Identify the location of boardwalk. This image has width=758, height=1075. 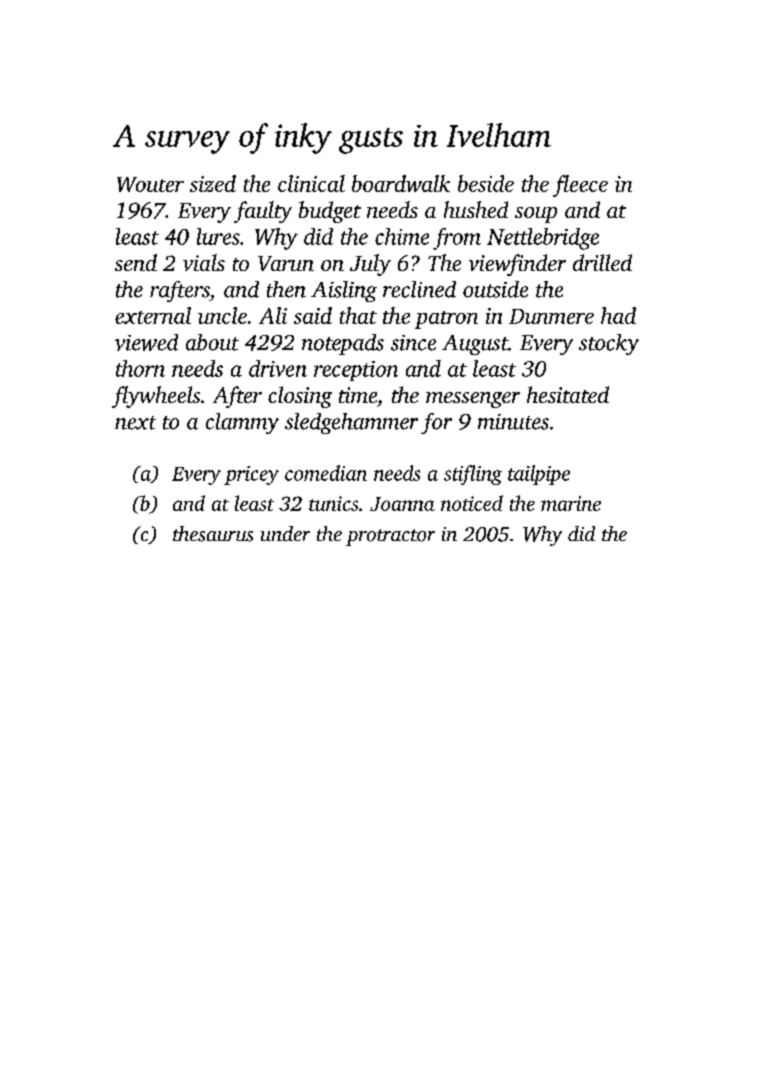
(401, 183).
